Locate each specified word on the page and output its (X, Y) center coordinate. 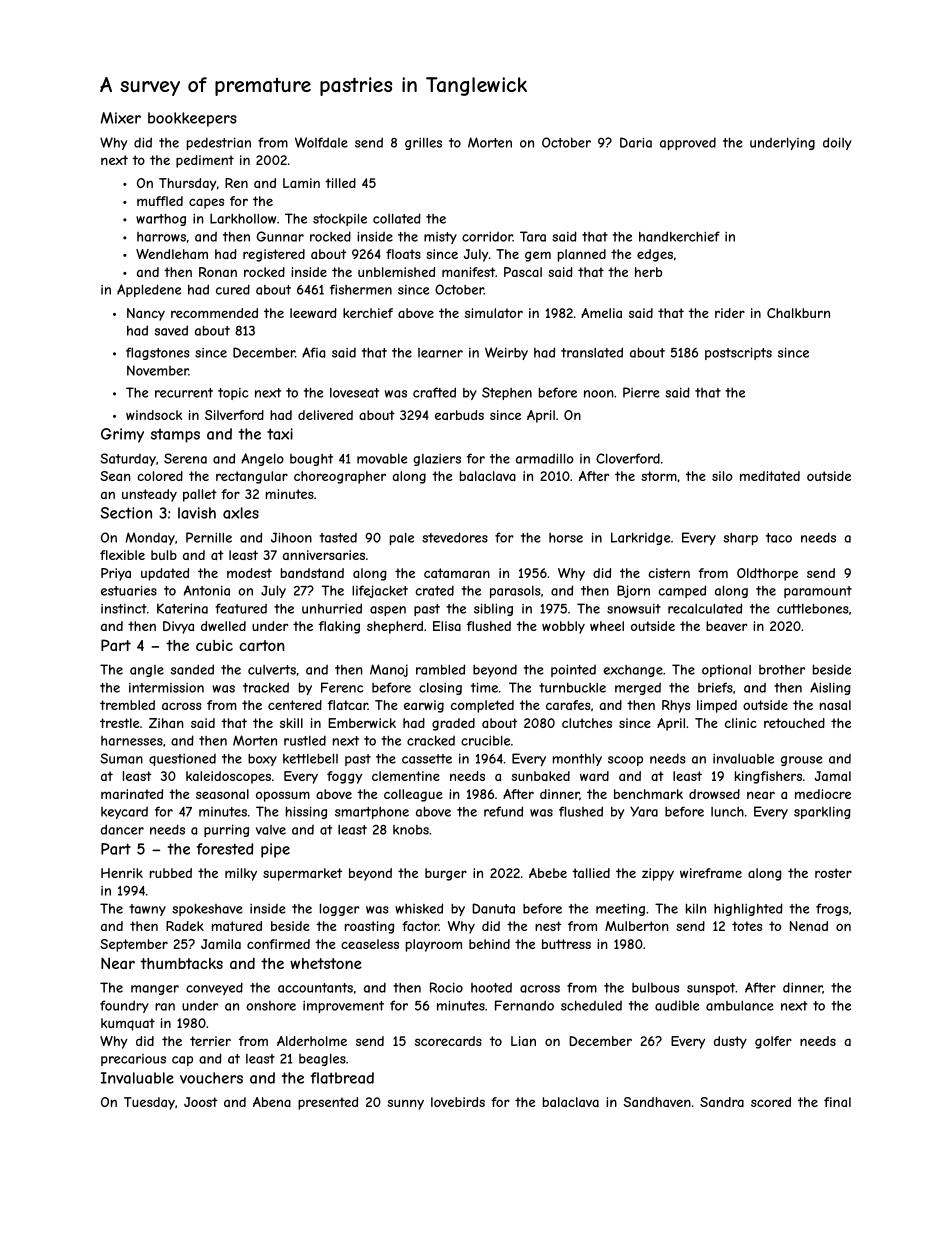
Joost (201, 1102)
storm (659, 476)
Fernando (524, 1005)
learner (440, 353)
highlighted (748, 909)
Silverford (234, 415)
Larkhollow (243, 218)
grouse (802, 761)
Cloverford (628, 458)
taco (779, 538)
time (484, 687)
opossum (283, 796)
